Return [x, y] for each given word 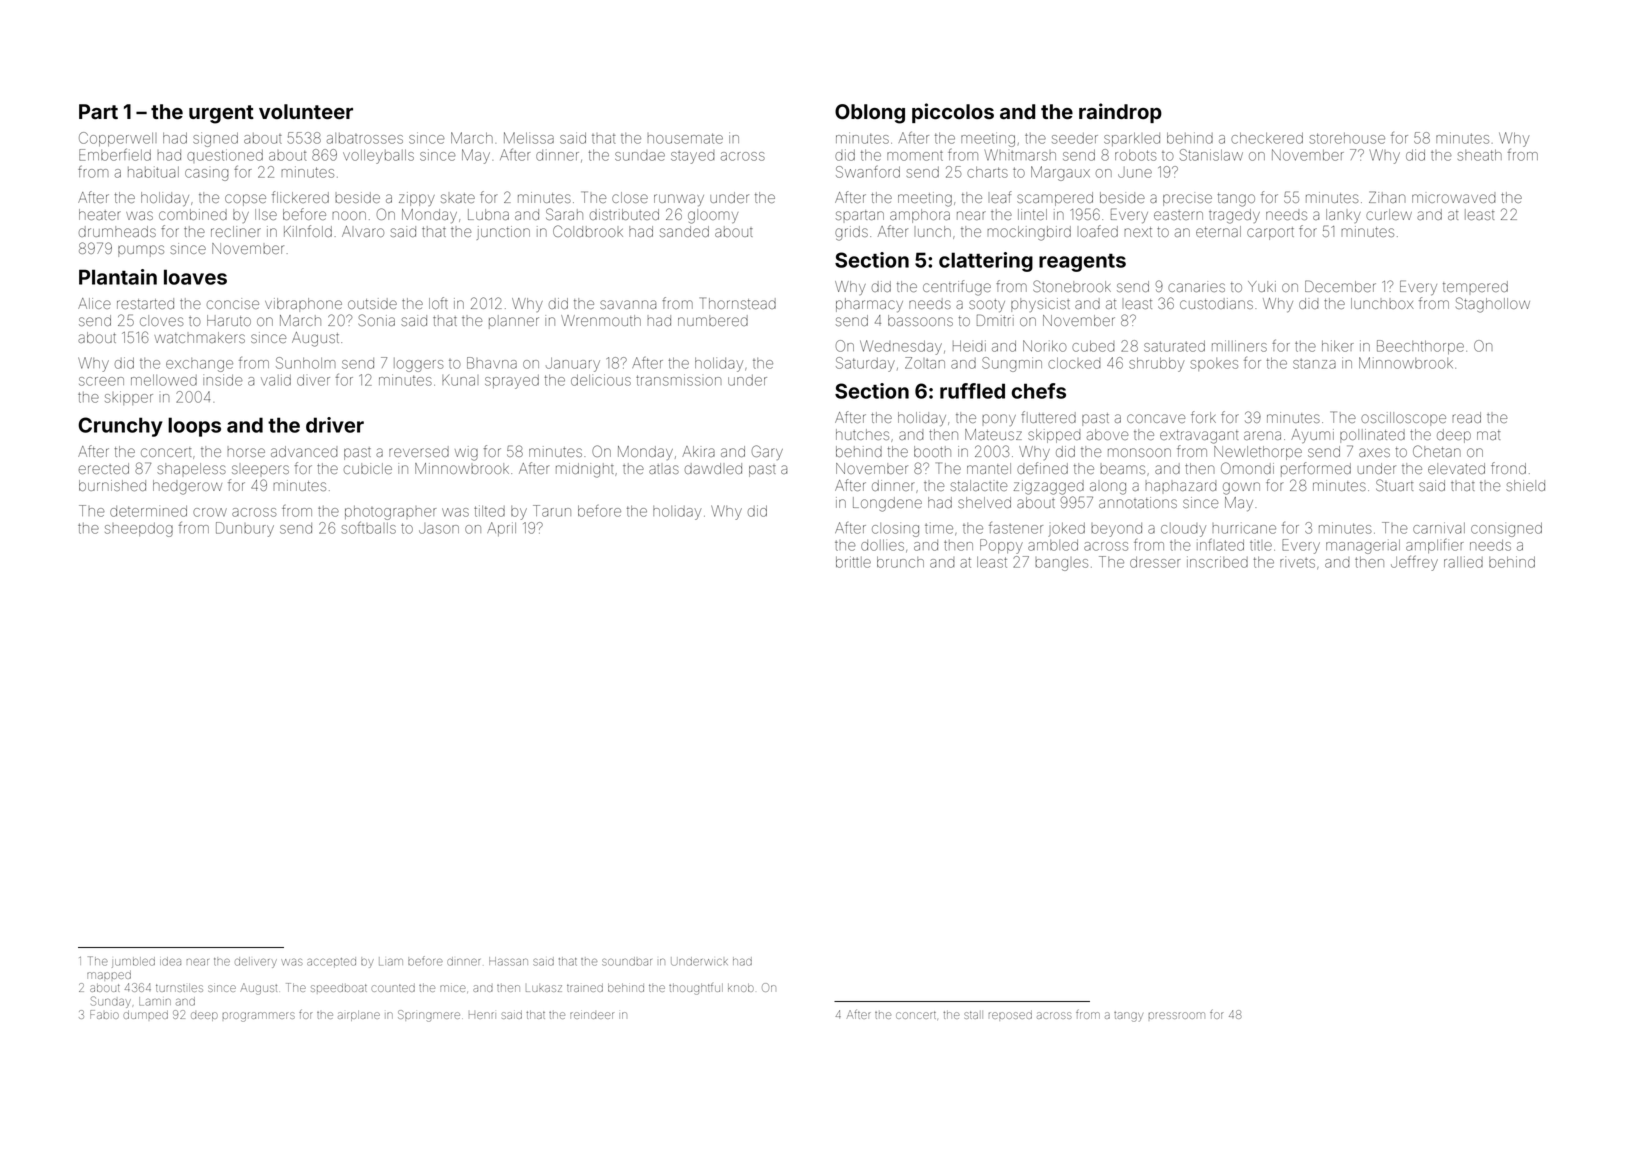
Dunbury [245, 529]
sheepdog [139, 530]
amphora [920, 216]
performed [1316, 469]
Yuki [1262, 286]
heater [100, 214]
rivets [1297, 563]
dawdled [713, 468]
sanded [684, 231]
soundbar [627, 961]
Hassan [508, 961]
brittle [853, 562]
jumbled [133, 962]
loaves [195, 277]
